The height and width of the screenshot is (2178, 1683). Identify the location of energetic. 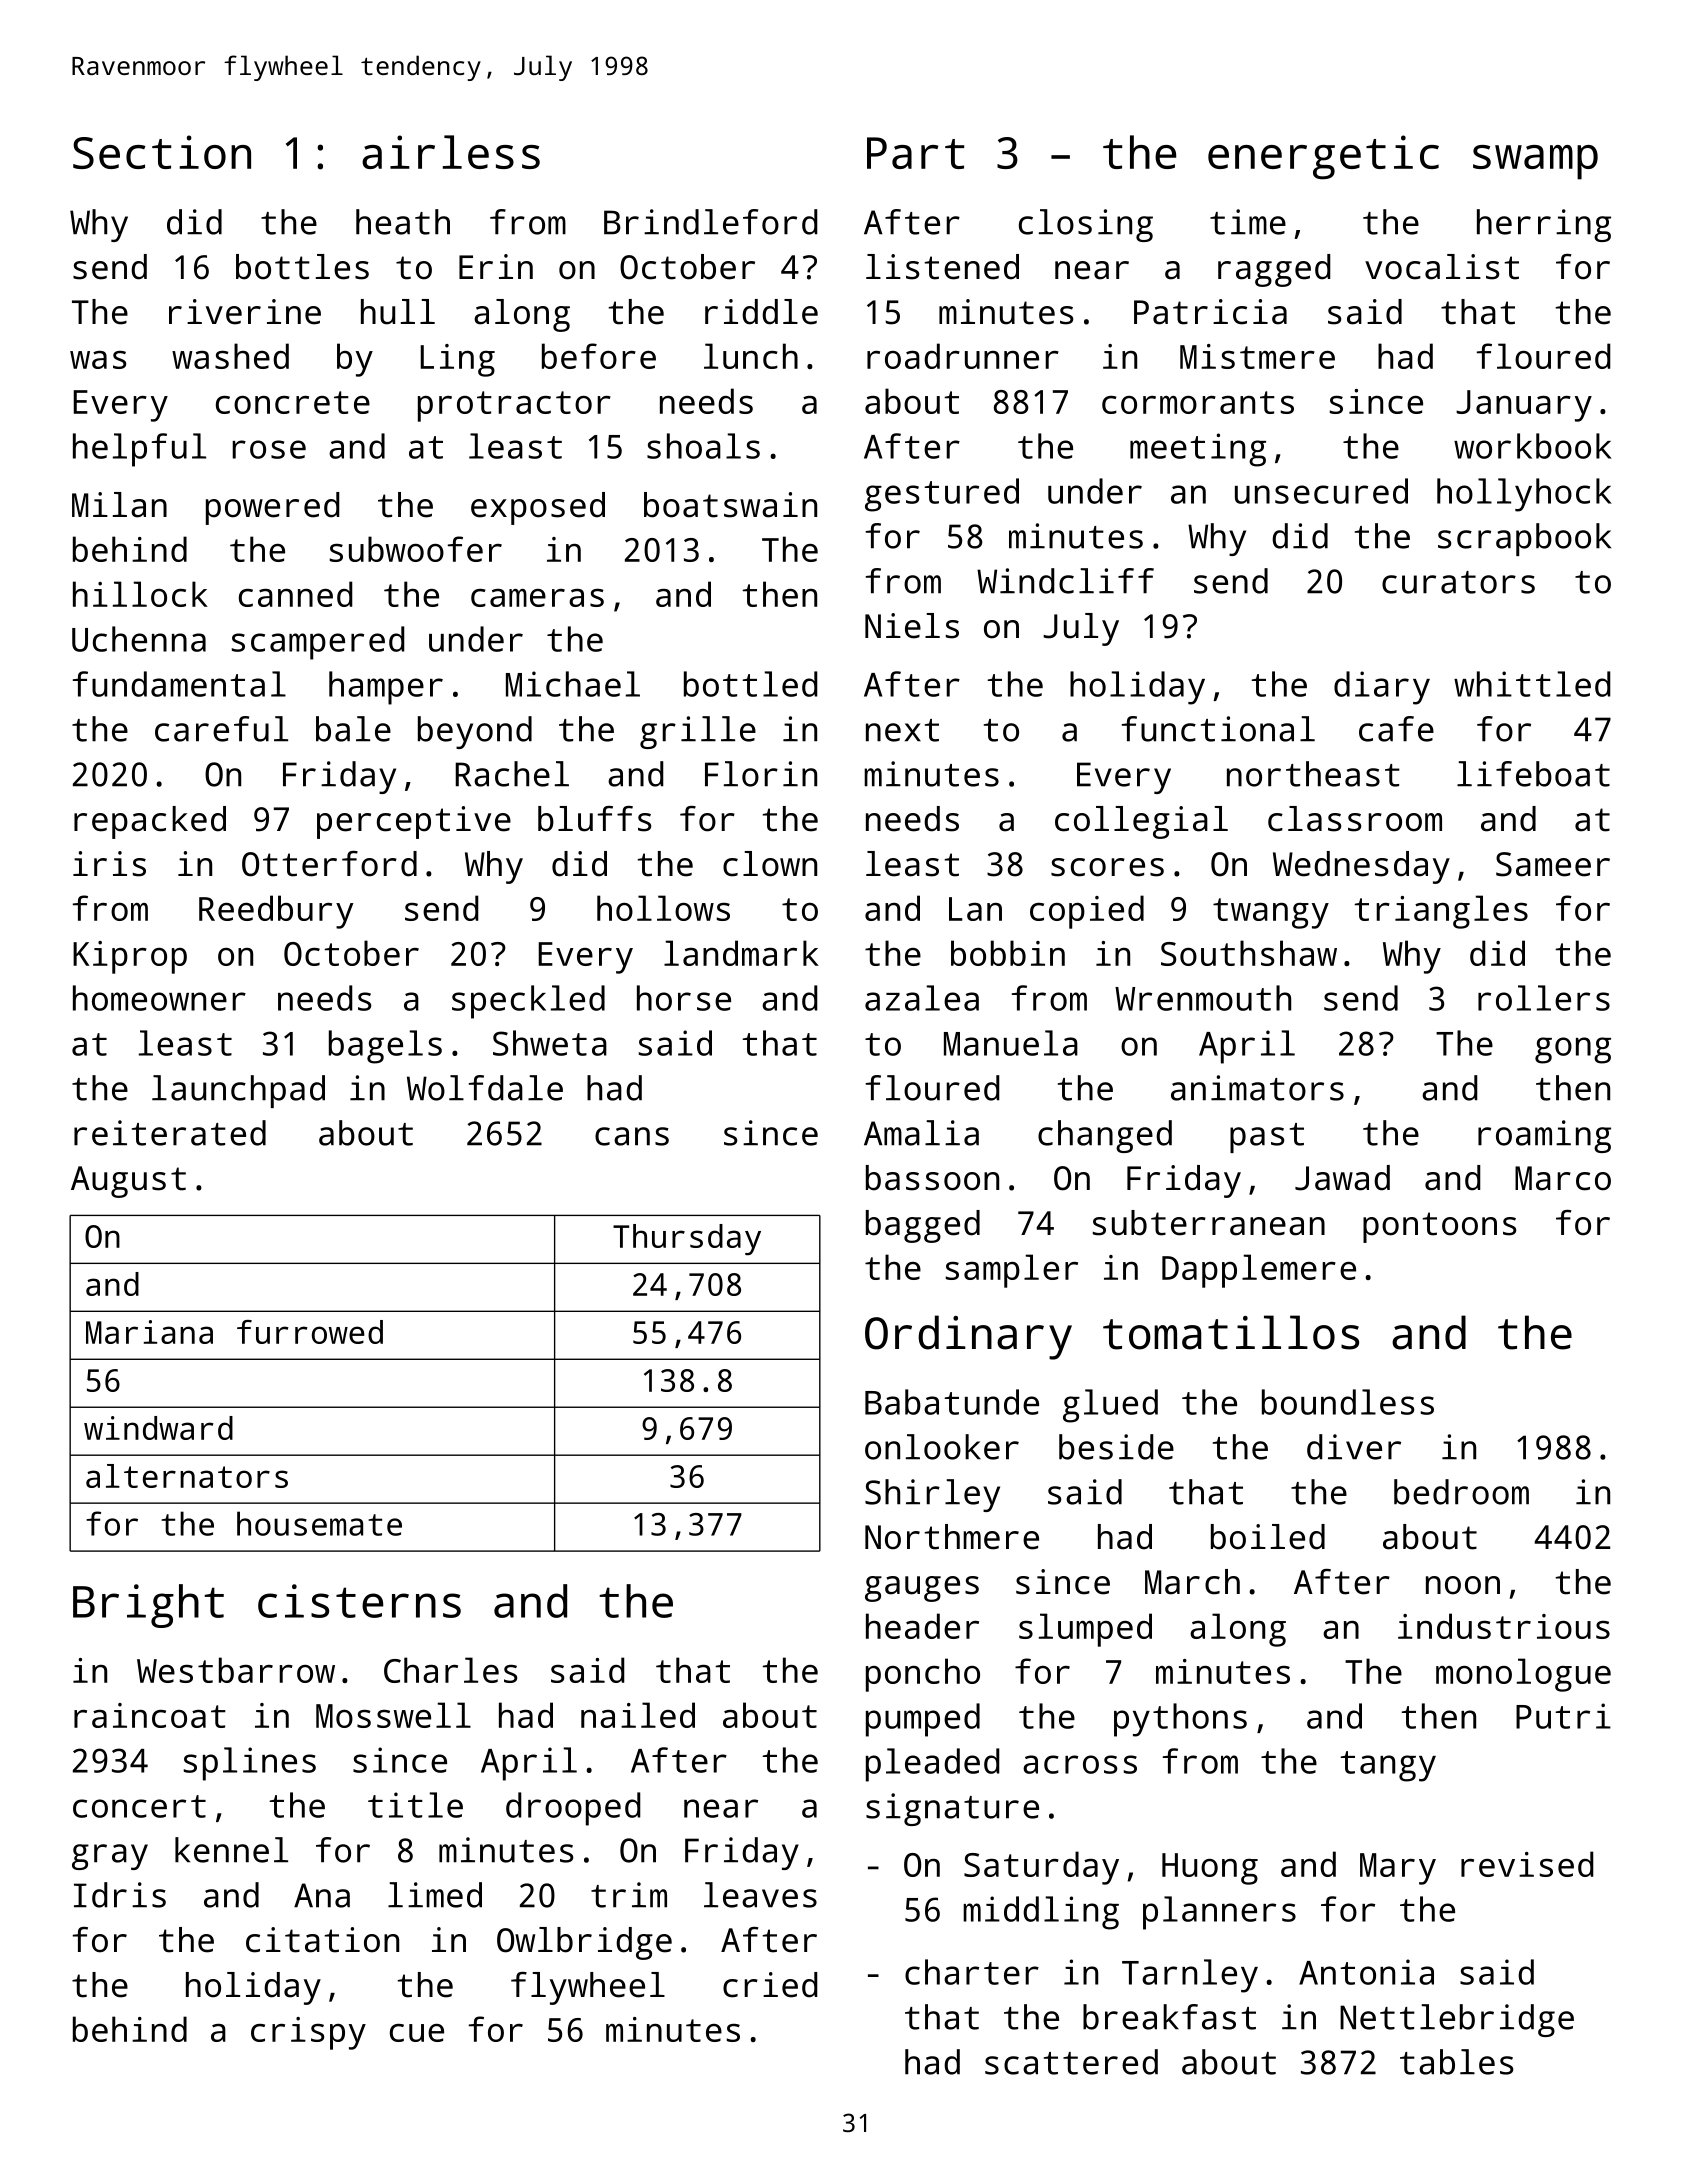
(1323, 157).
